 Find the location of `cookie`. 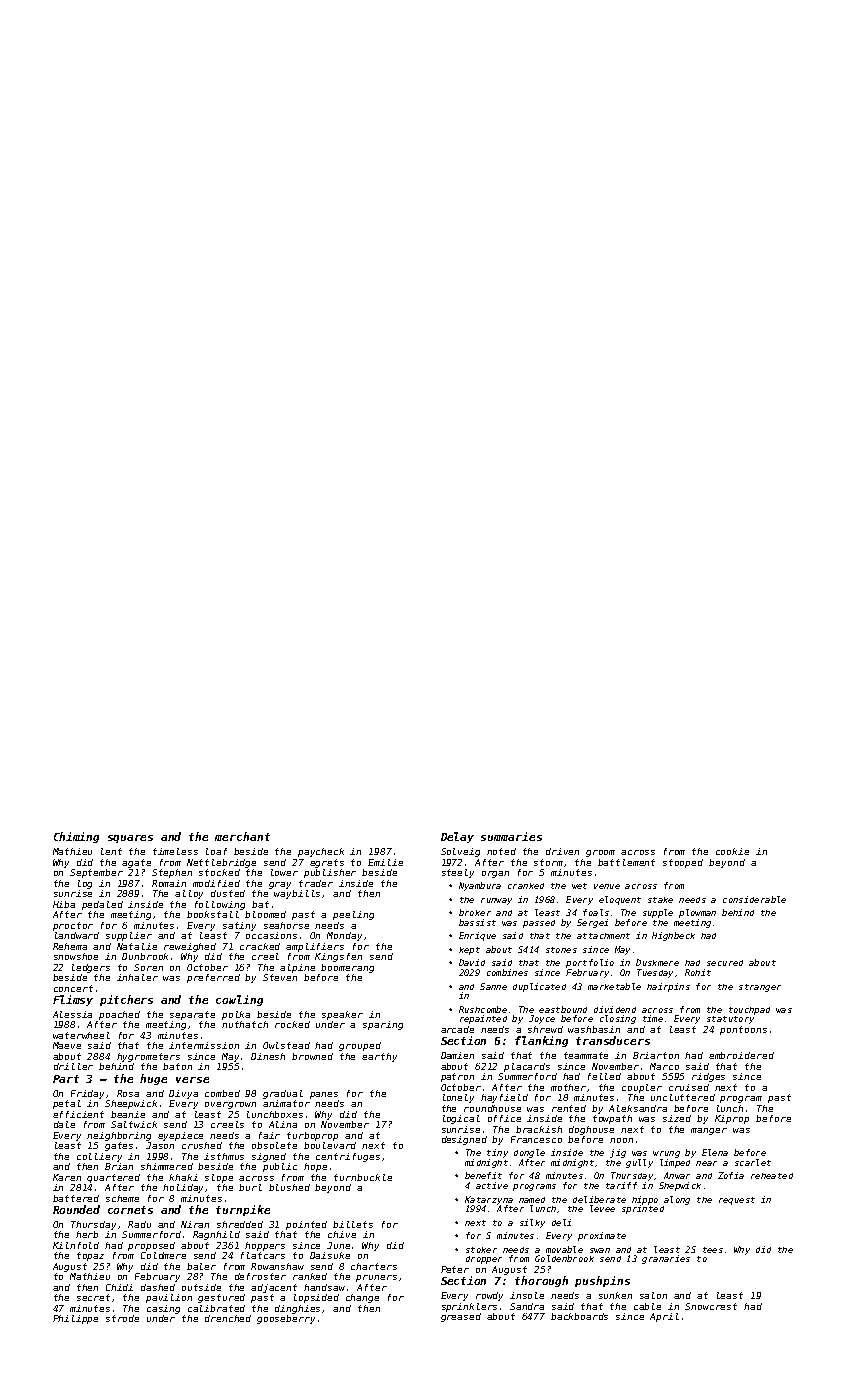

cookie is located at coordinates (732, 851).
